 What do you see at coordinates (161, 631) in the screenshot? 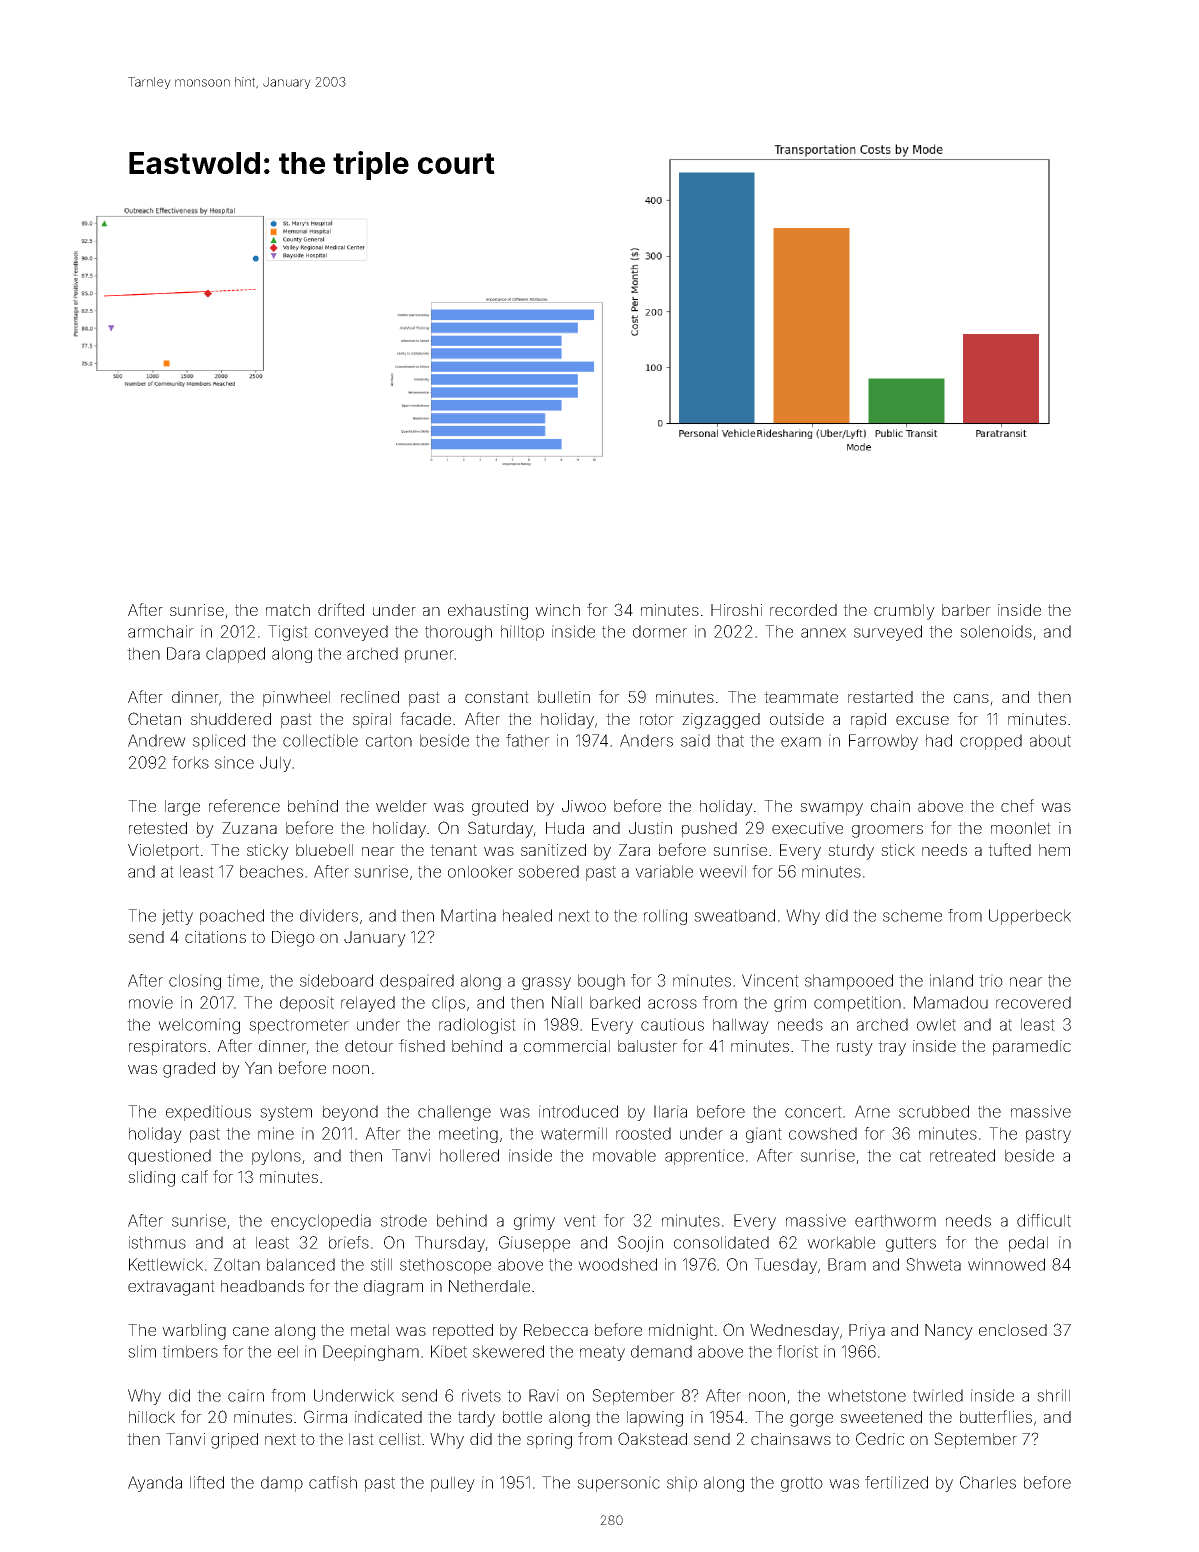
I see `armchair` at bounding box center [161, 631].
